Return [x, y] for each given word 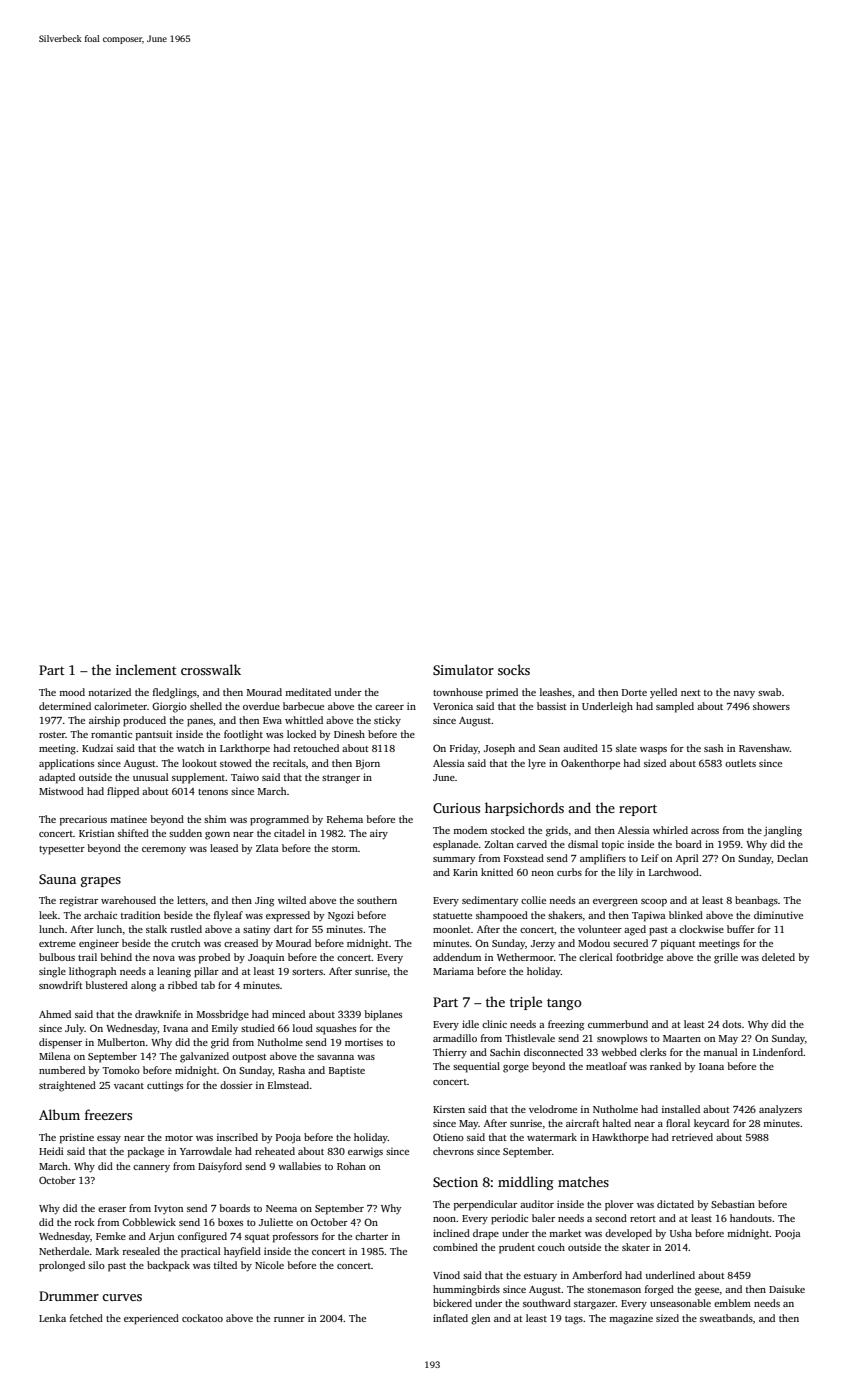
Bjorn [368, 764]
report [638, 810]
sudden [185, 833]
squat [257, 1238]
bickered [452, 1303]
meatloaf [606, 1066]
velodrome [553, 1109]
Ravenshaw [764, 748]
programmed [279, 820]
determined [65, 706]
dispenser [60, 1043]
